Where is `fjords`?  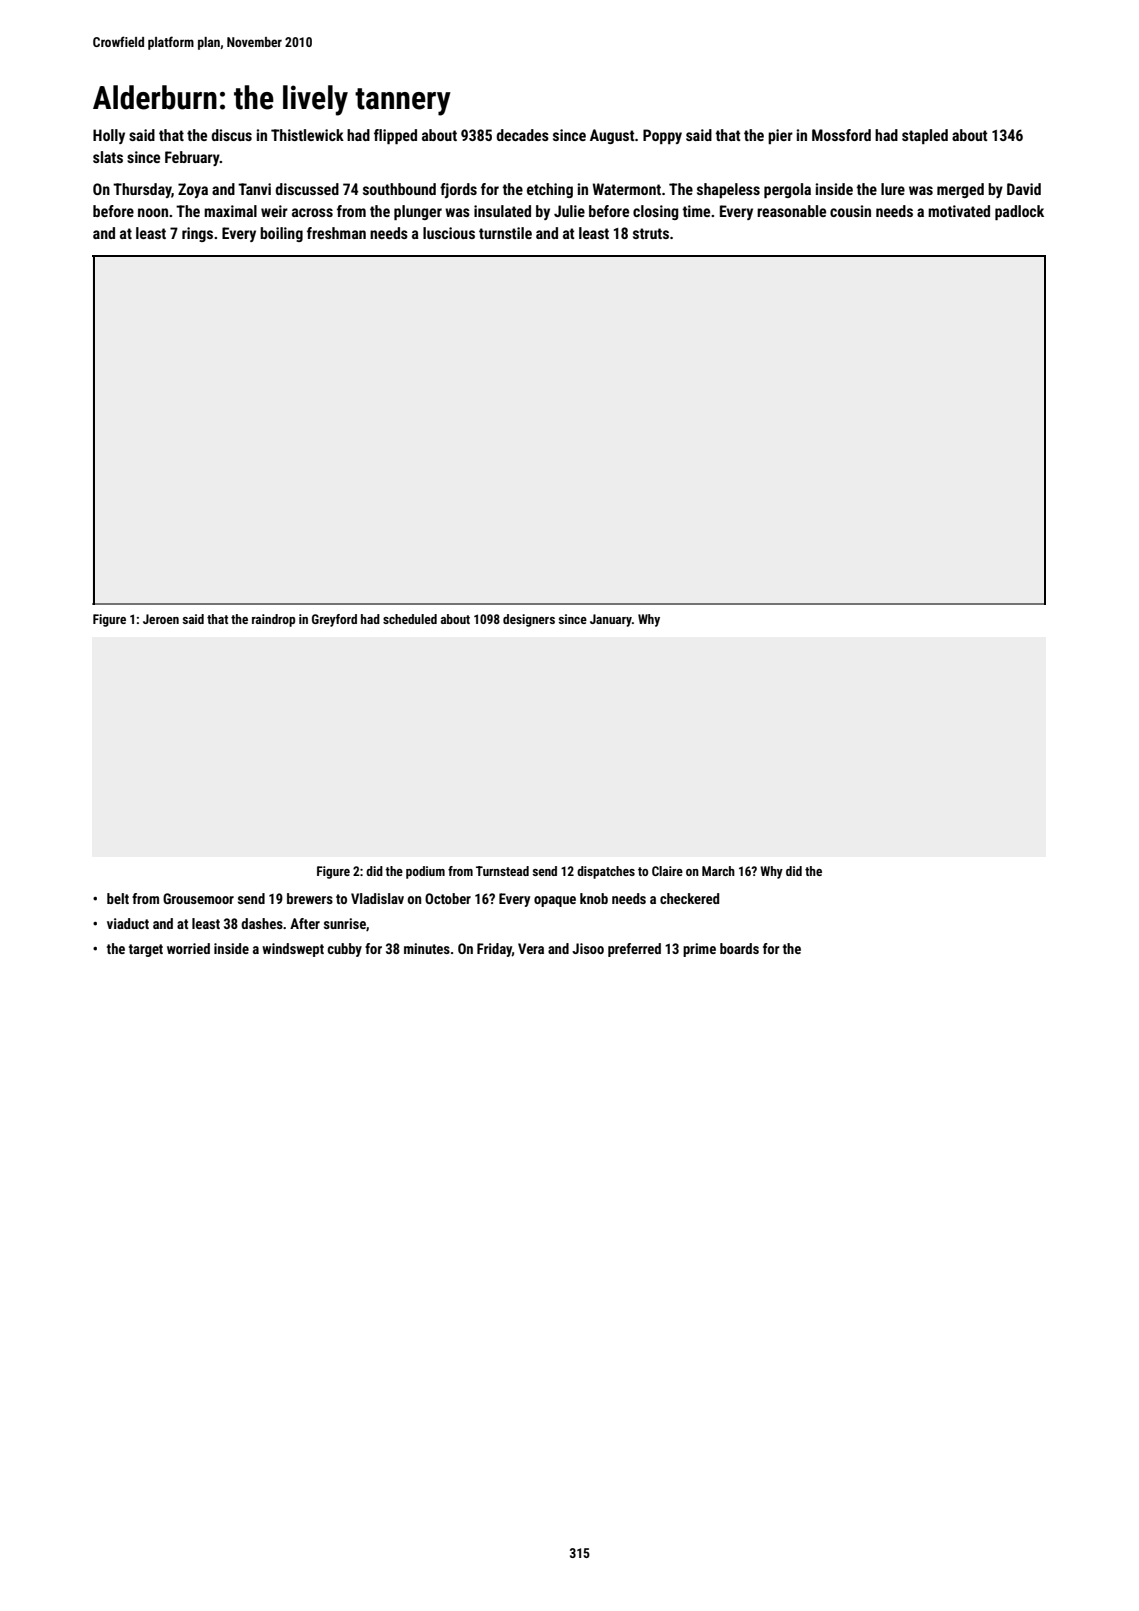
fjords is located at coordinates (458, 190).
